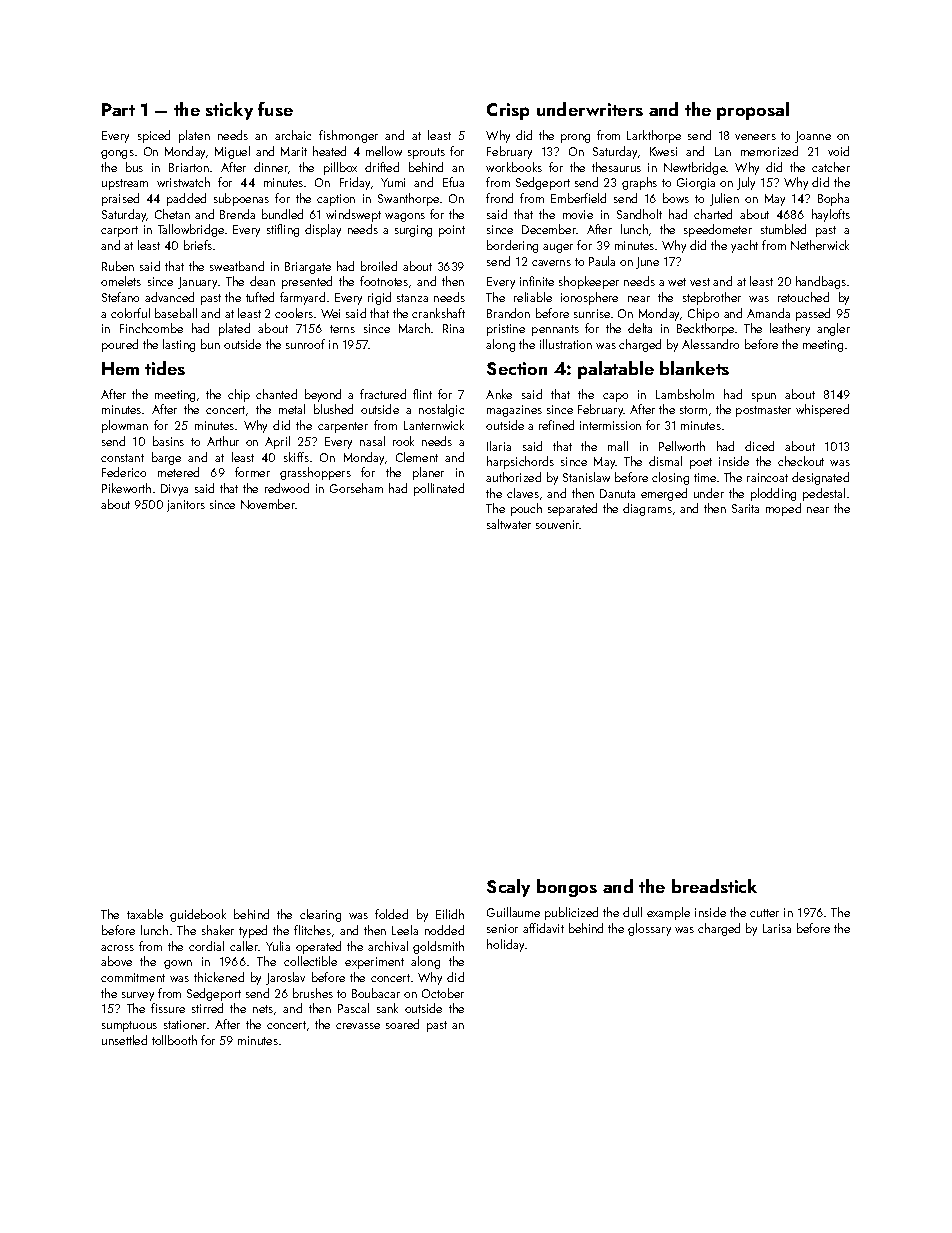  What do you see at coordinates (714, 886) in the screenshot?
I see `breadstick` at bounding box center [714, 886].
